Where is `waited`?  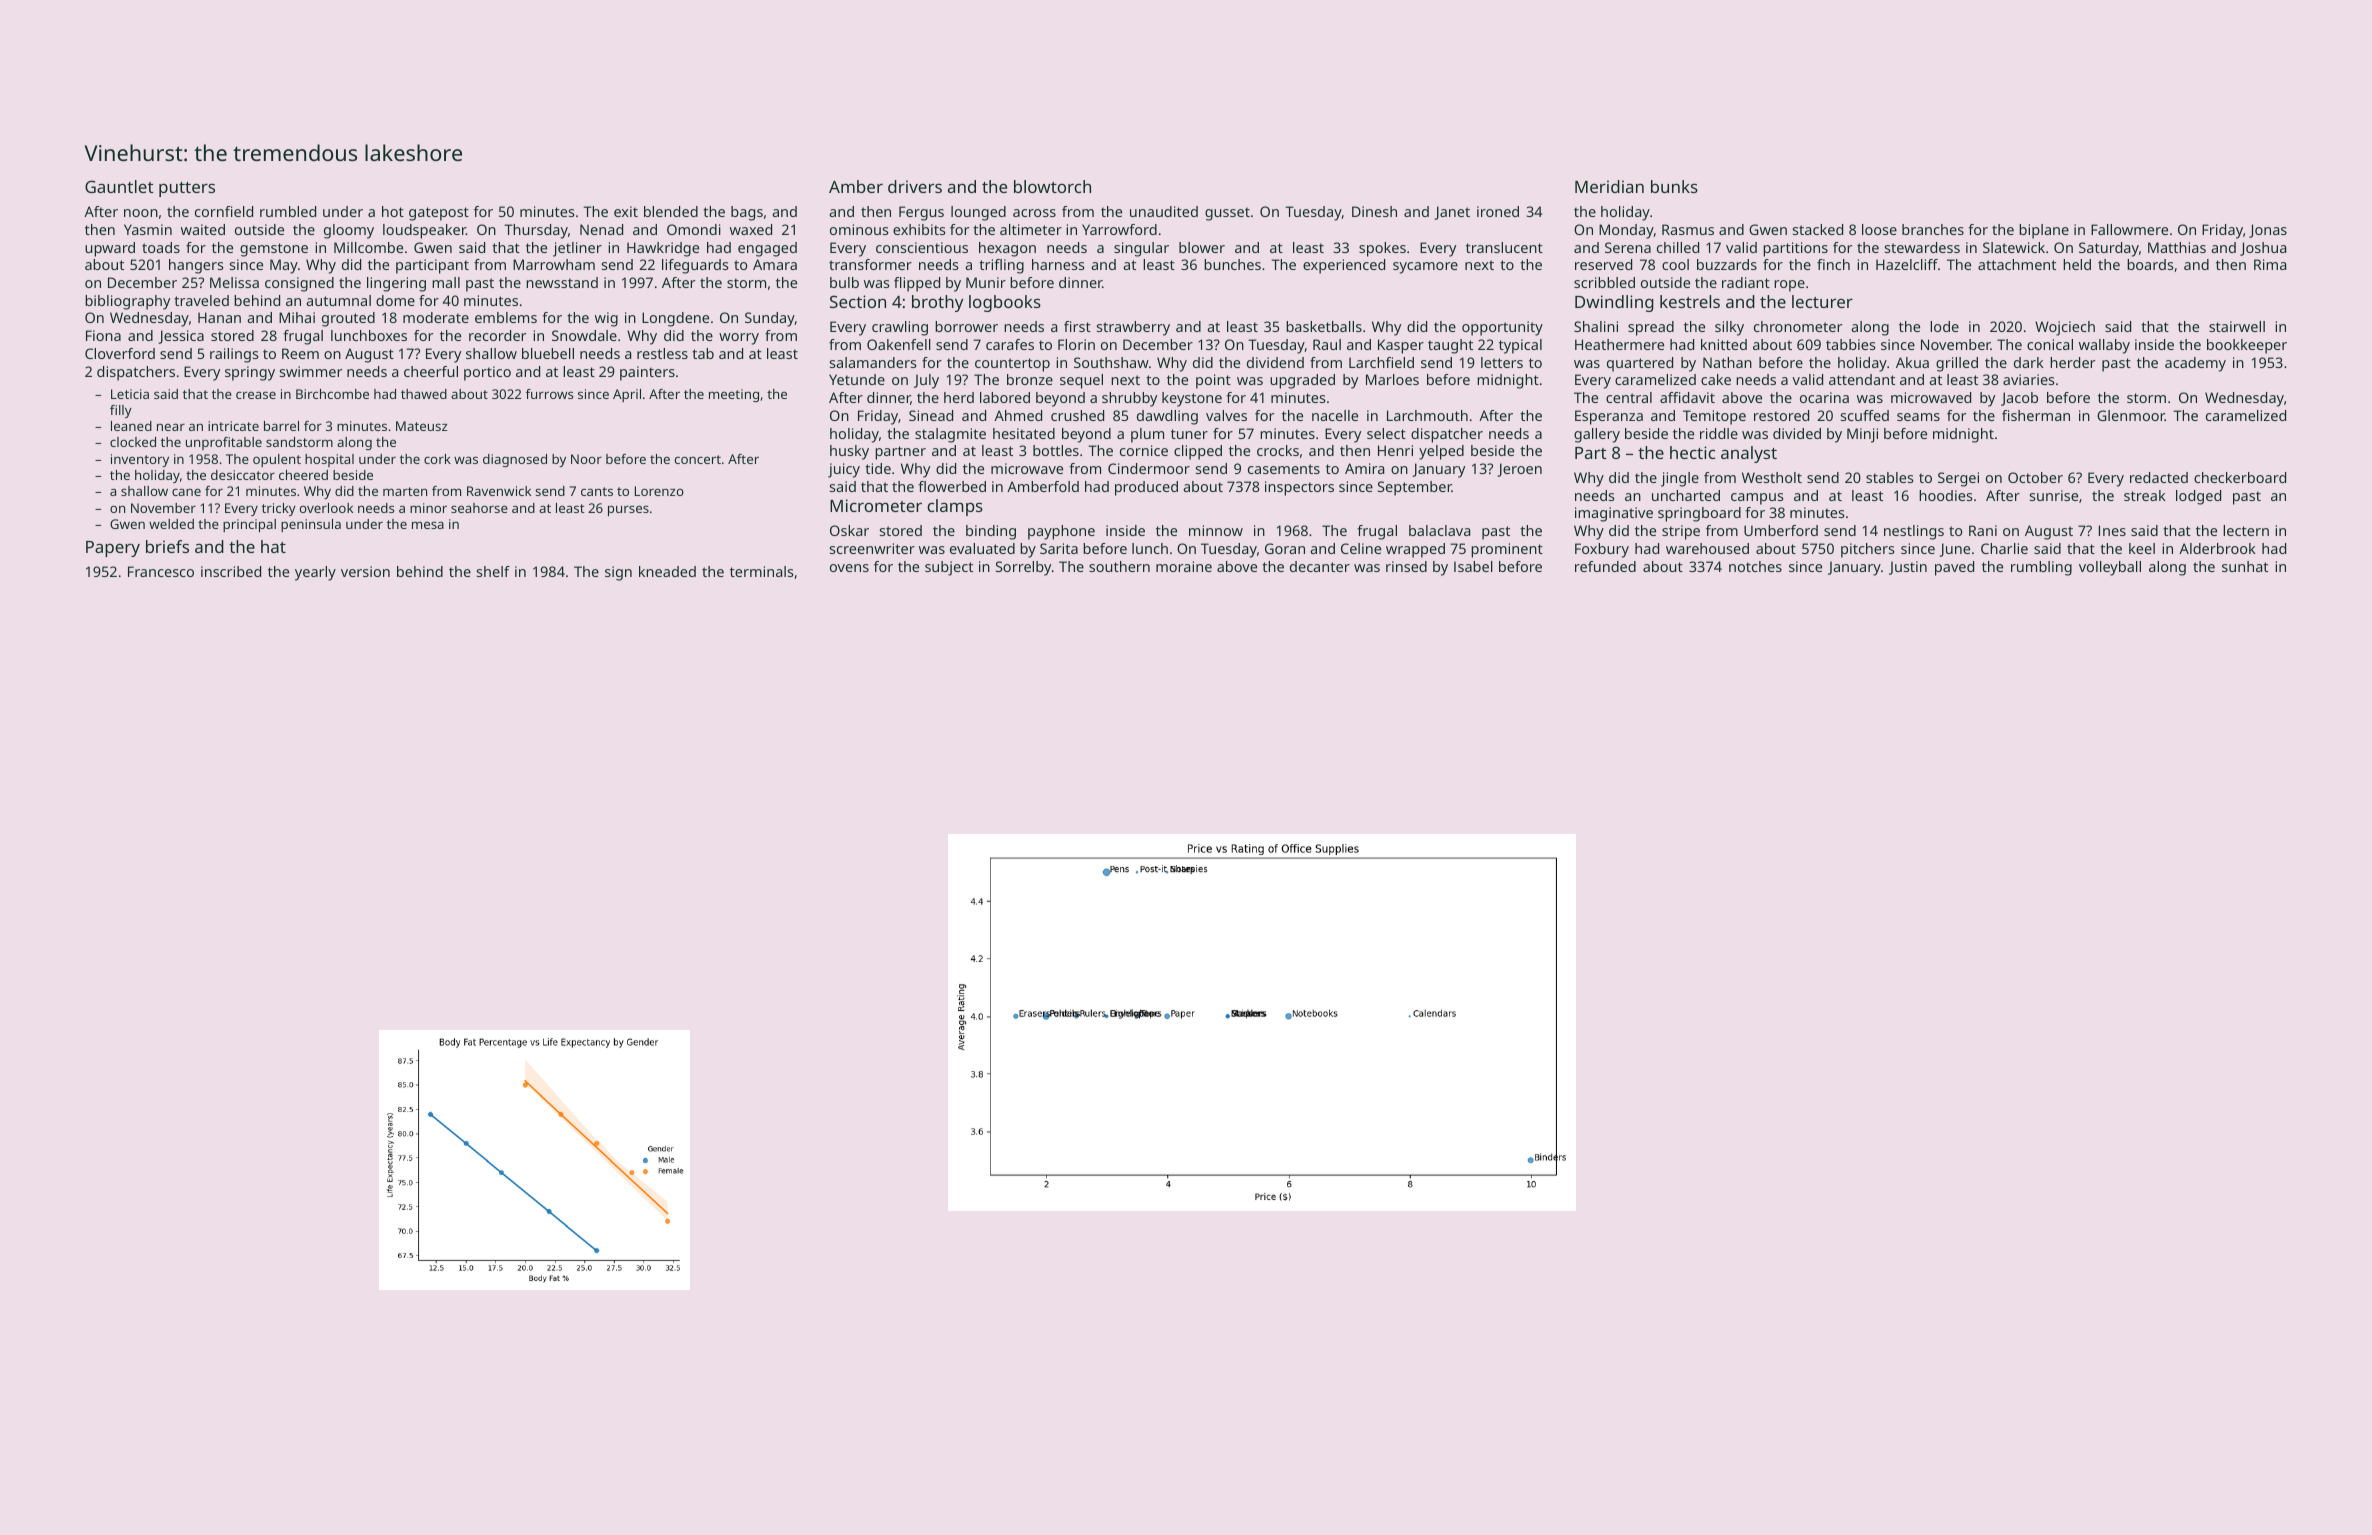 waited is located at coordinates (203, 229).
